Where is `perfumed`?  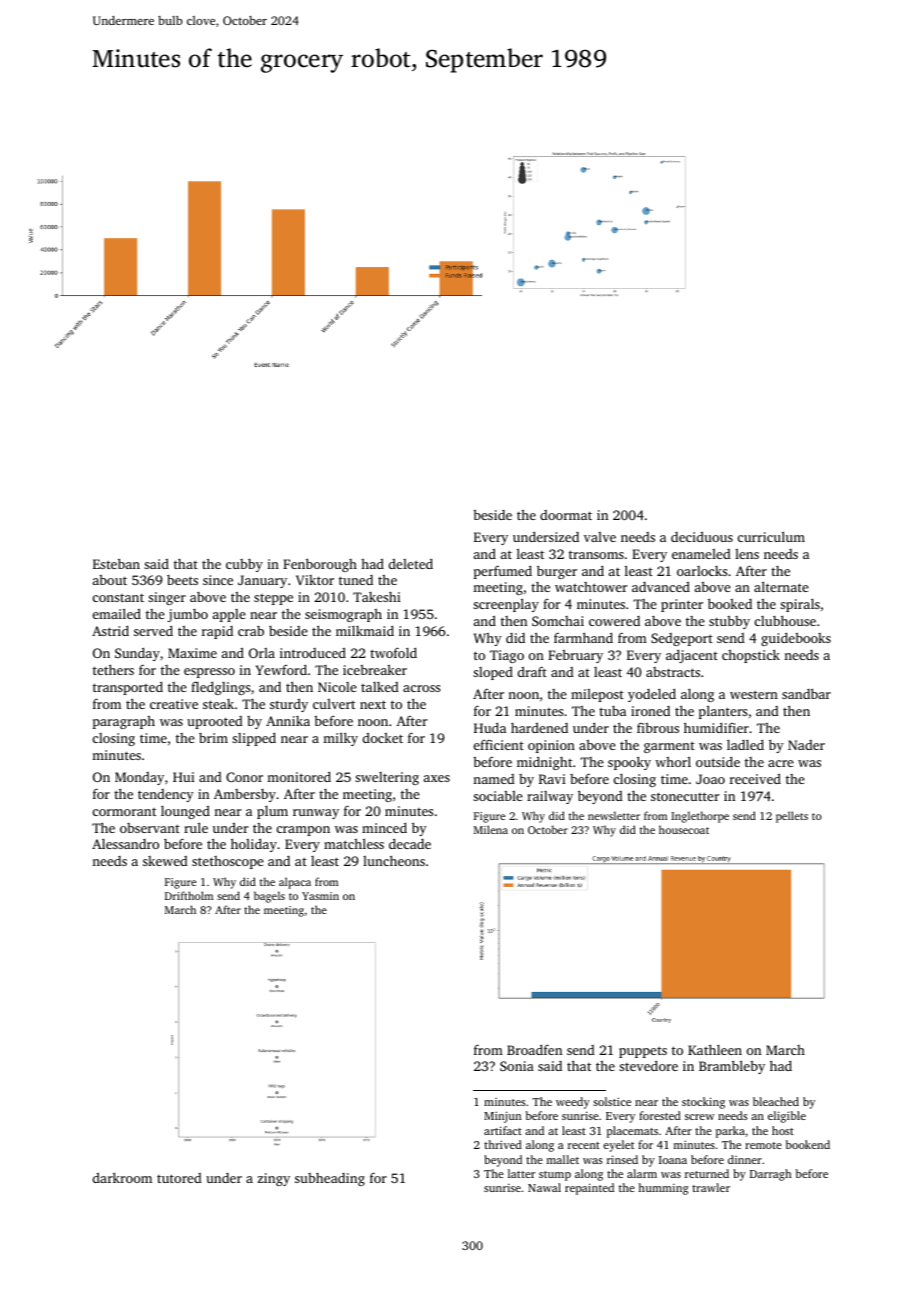
perfumed is located at coordinates (503, 572).
